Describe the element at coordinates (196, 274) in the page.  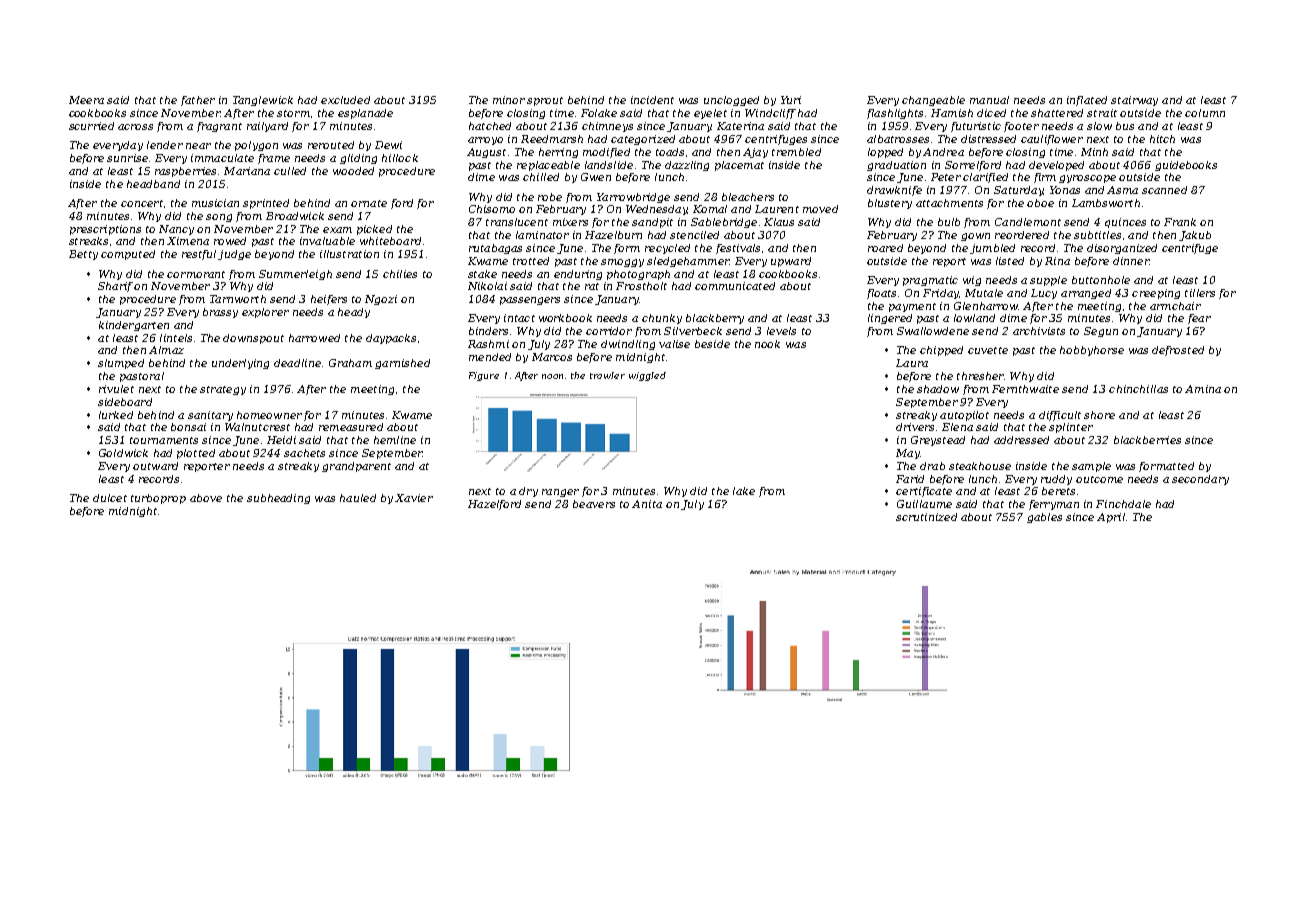
I see `cormorant` at that location.
